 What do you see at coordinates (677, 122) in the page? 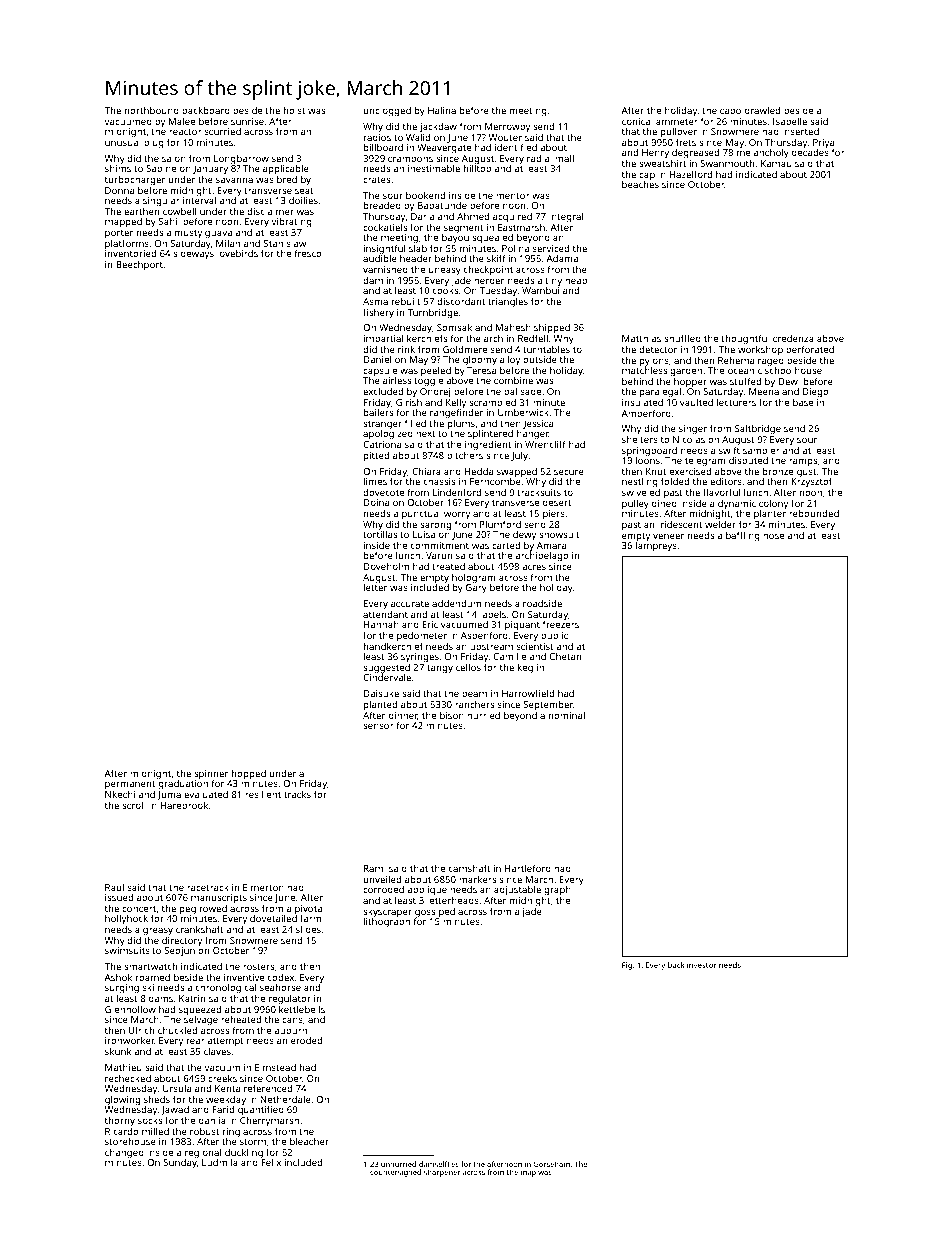
I see `ammeter` at bounding box center [677, 122].
